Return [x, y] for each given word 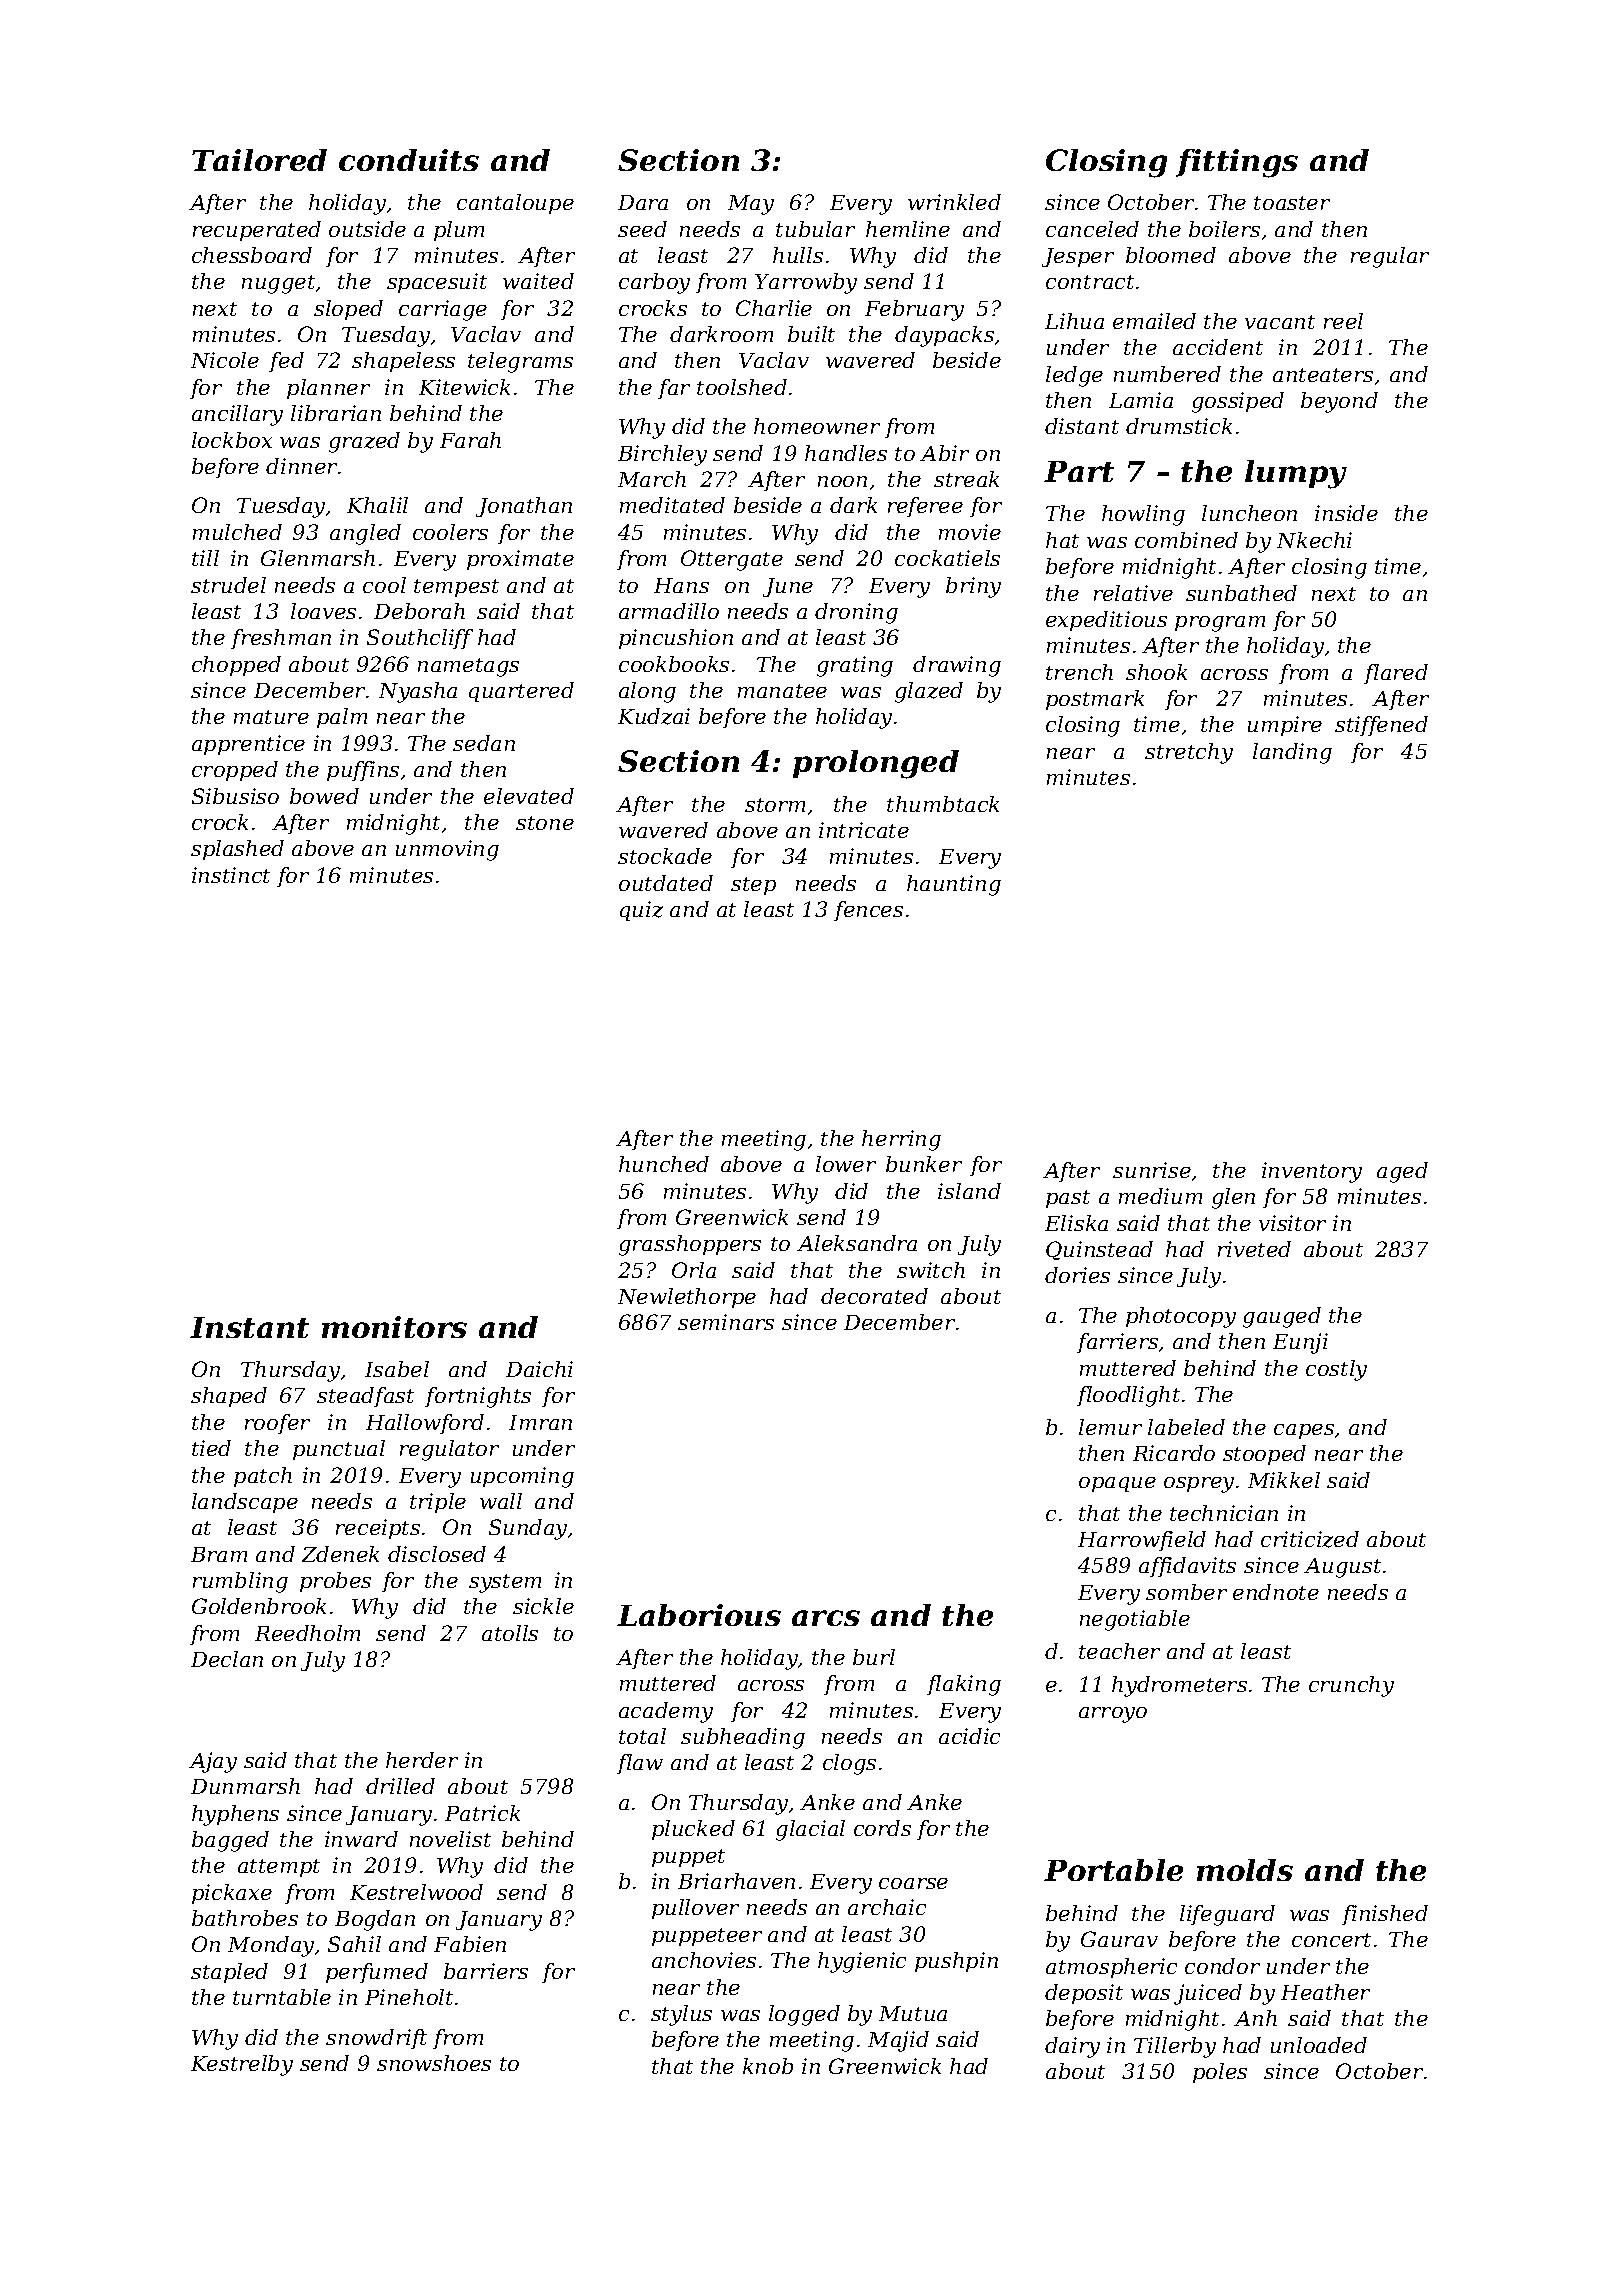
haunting [954, 885]
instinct [231, 875]
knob [768, 2066]
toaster [1292, 203]
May [751, 205]
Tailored [259, 160]
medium [1160, 1196]
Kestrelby [242, 2065]
